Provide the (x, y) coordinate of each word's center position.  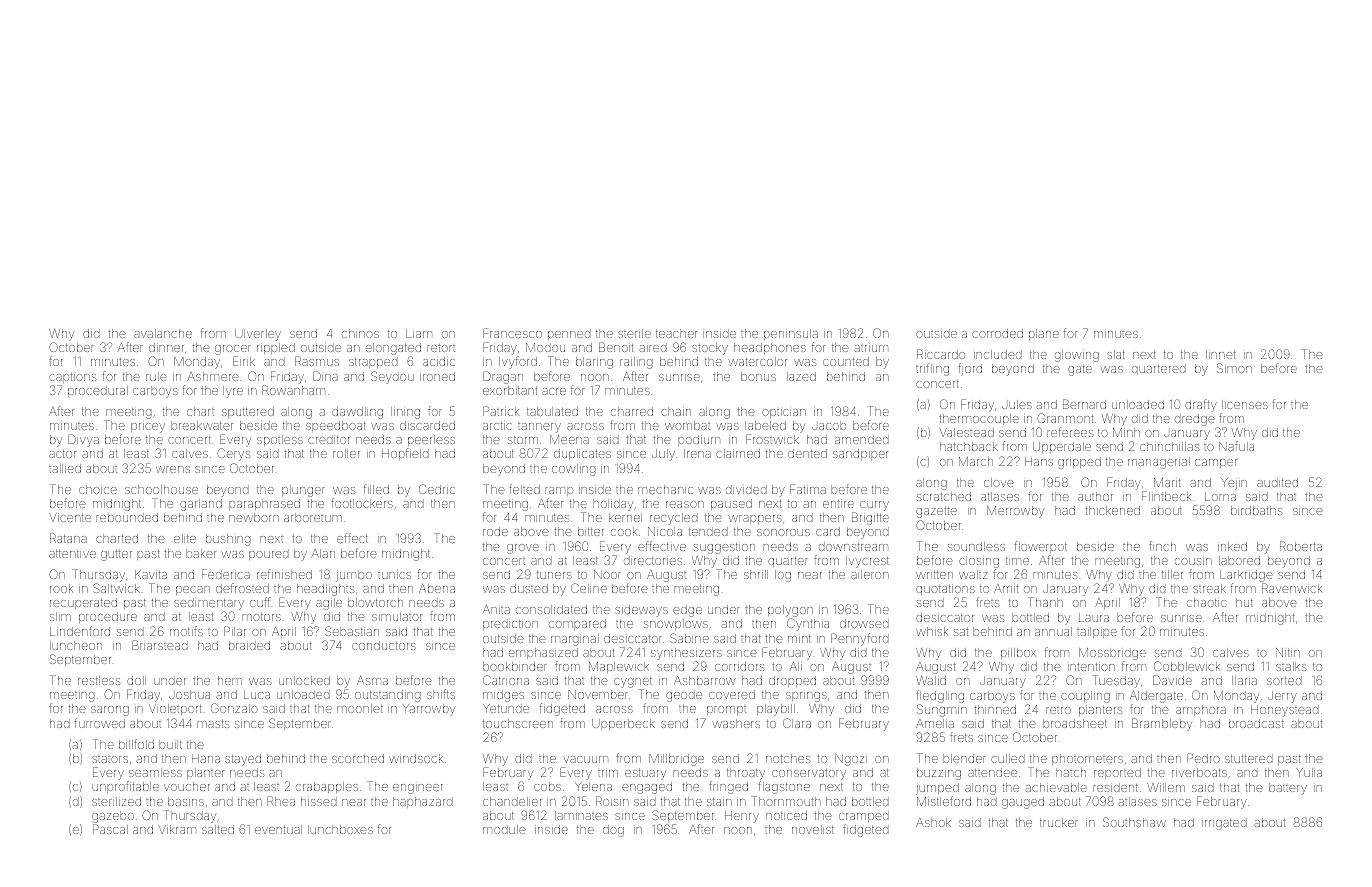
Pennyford (860, 639)
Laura (1094, 617)
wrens (173, 469)
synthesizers (686, 654)
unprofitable (125, 787)
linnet (1220, 354)
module (504, 829)
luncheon (76, 645)
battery (1288, 789)
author (1095, 496)
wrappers (755, 519)
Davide (1172, 680)
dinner (166, 347)
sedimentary (209, 604)
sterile (634, 333)
